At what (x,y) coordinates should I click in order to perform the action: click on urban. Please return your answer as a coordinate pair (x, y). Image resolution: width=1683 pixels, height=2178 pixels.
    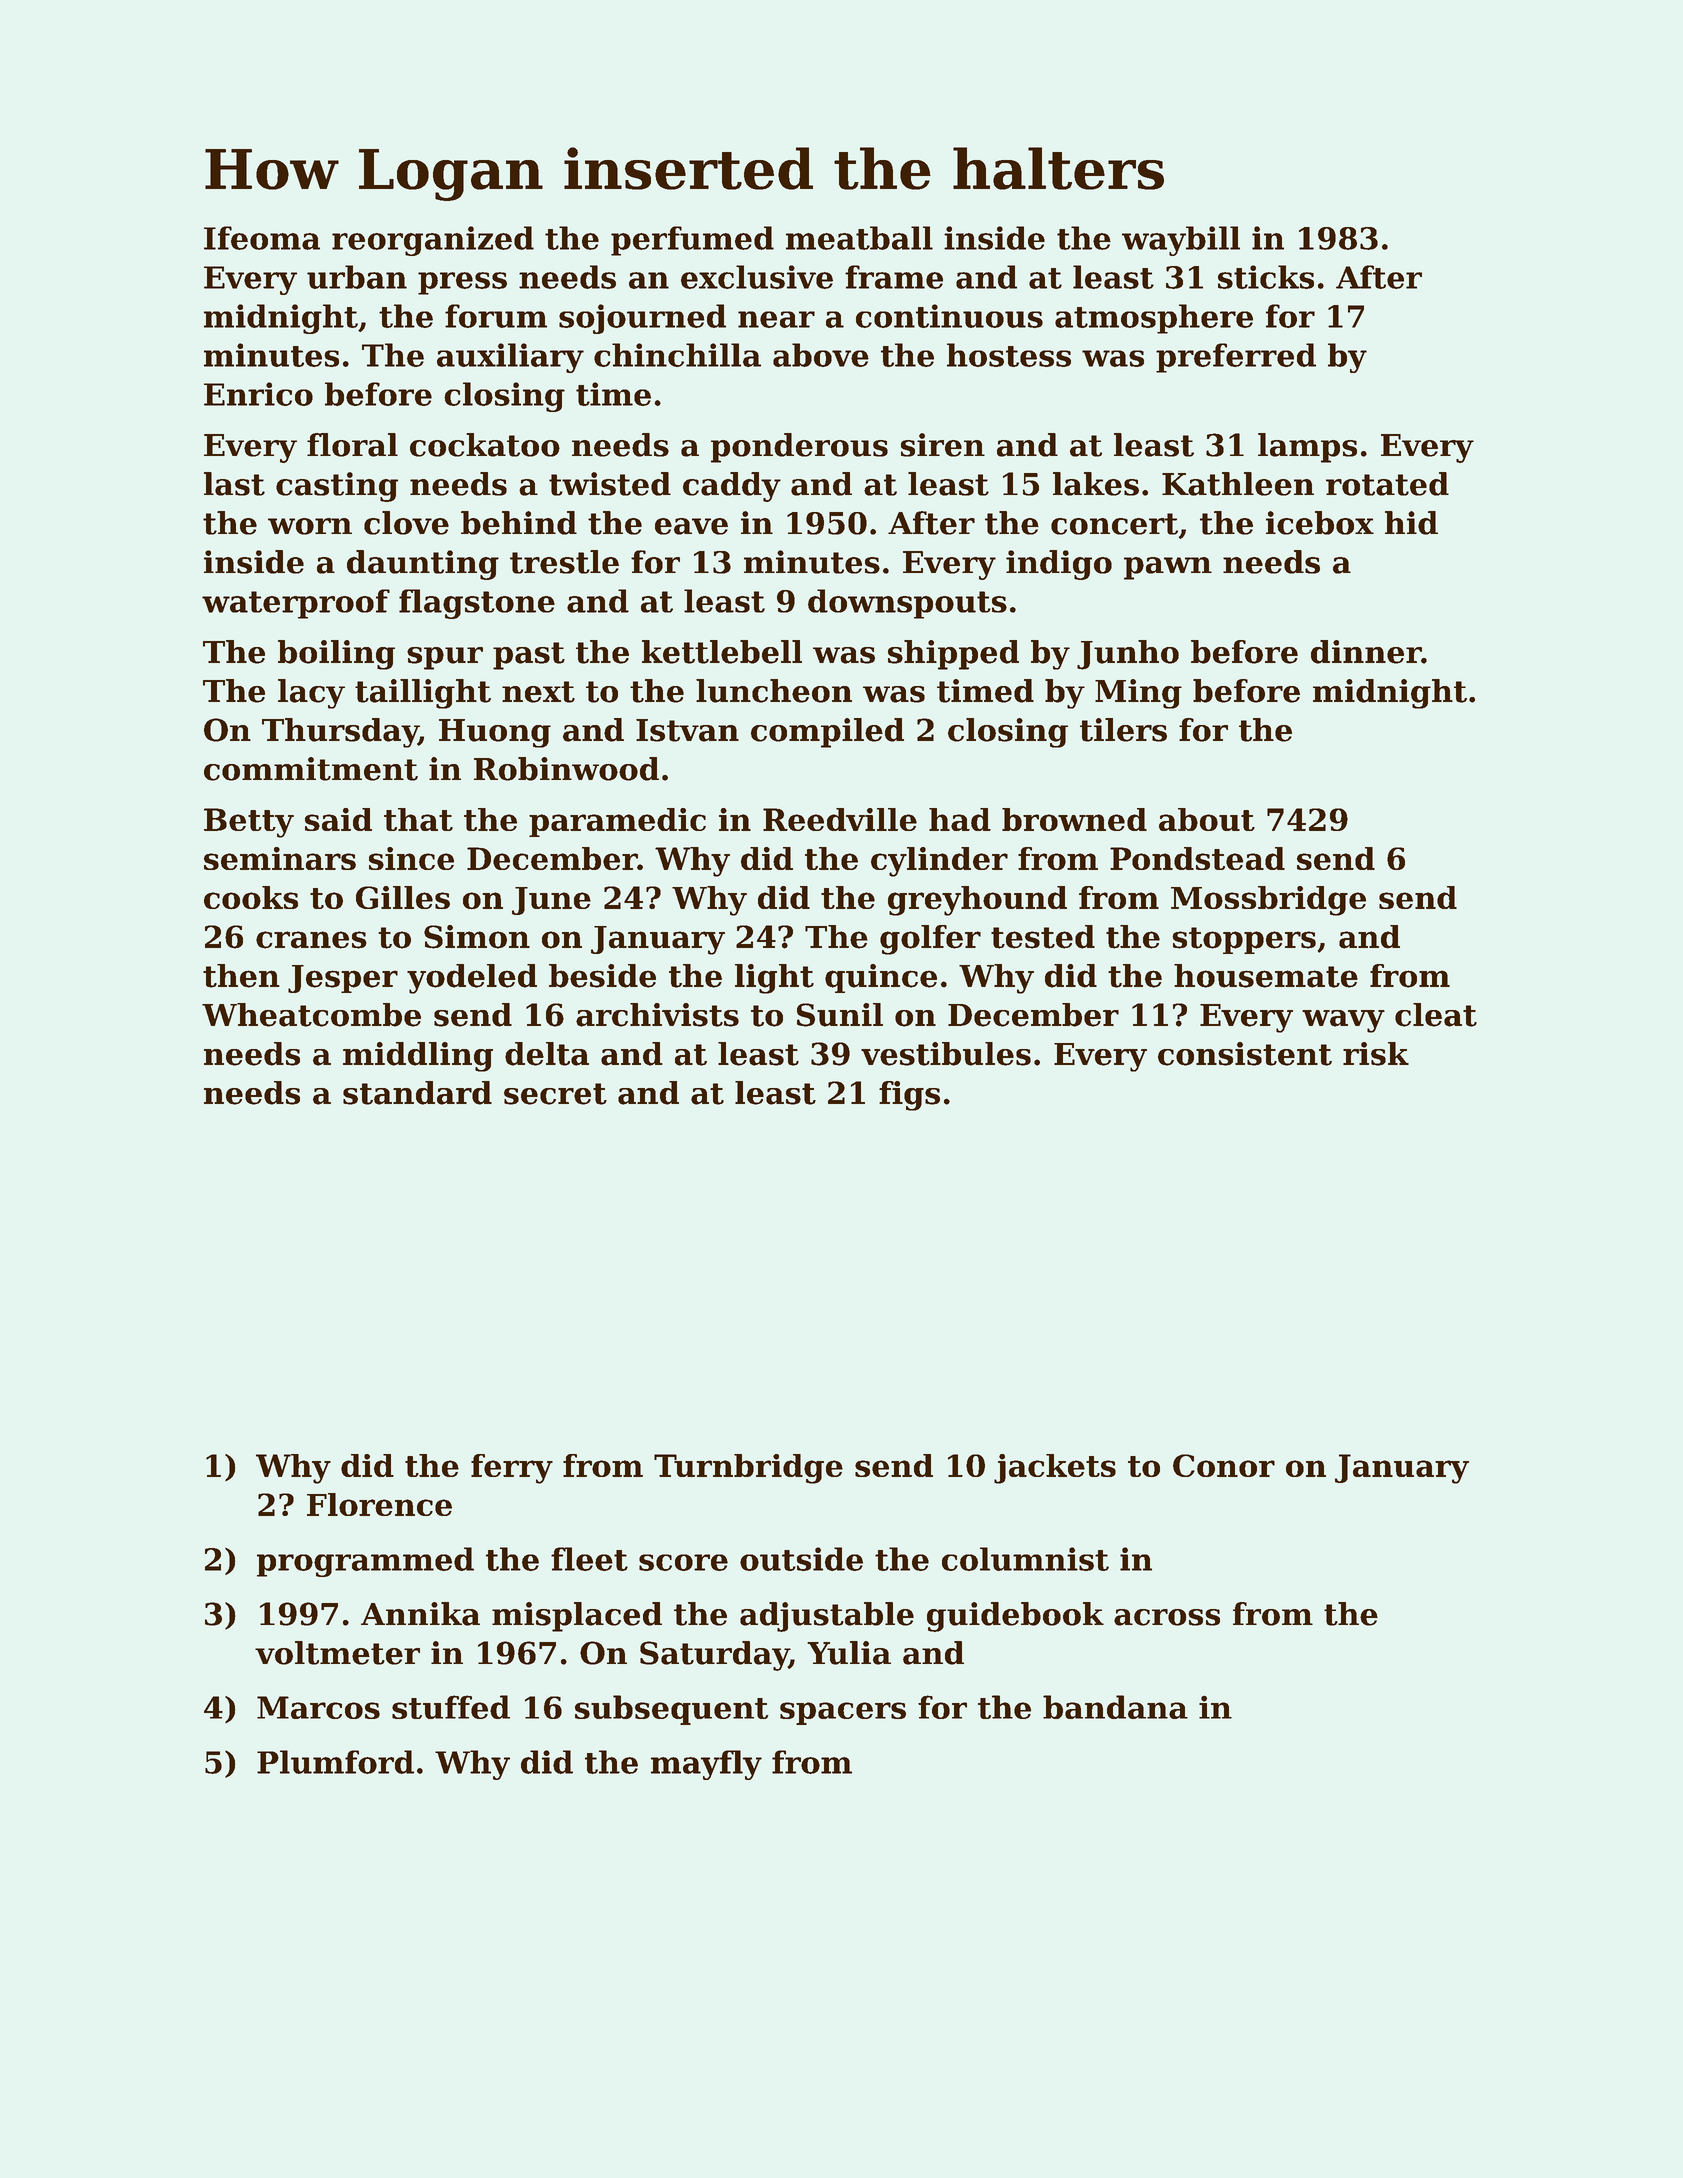
    Looking at the image, I should click on (357, 277).
